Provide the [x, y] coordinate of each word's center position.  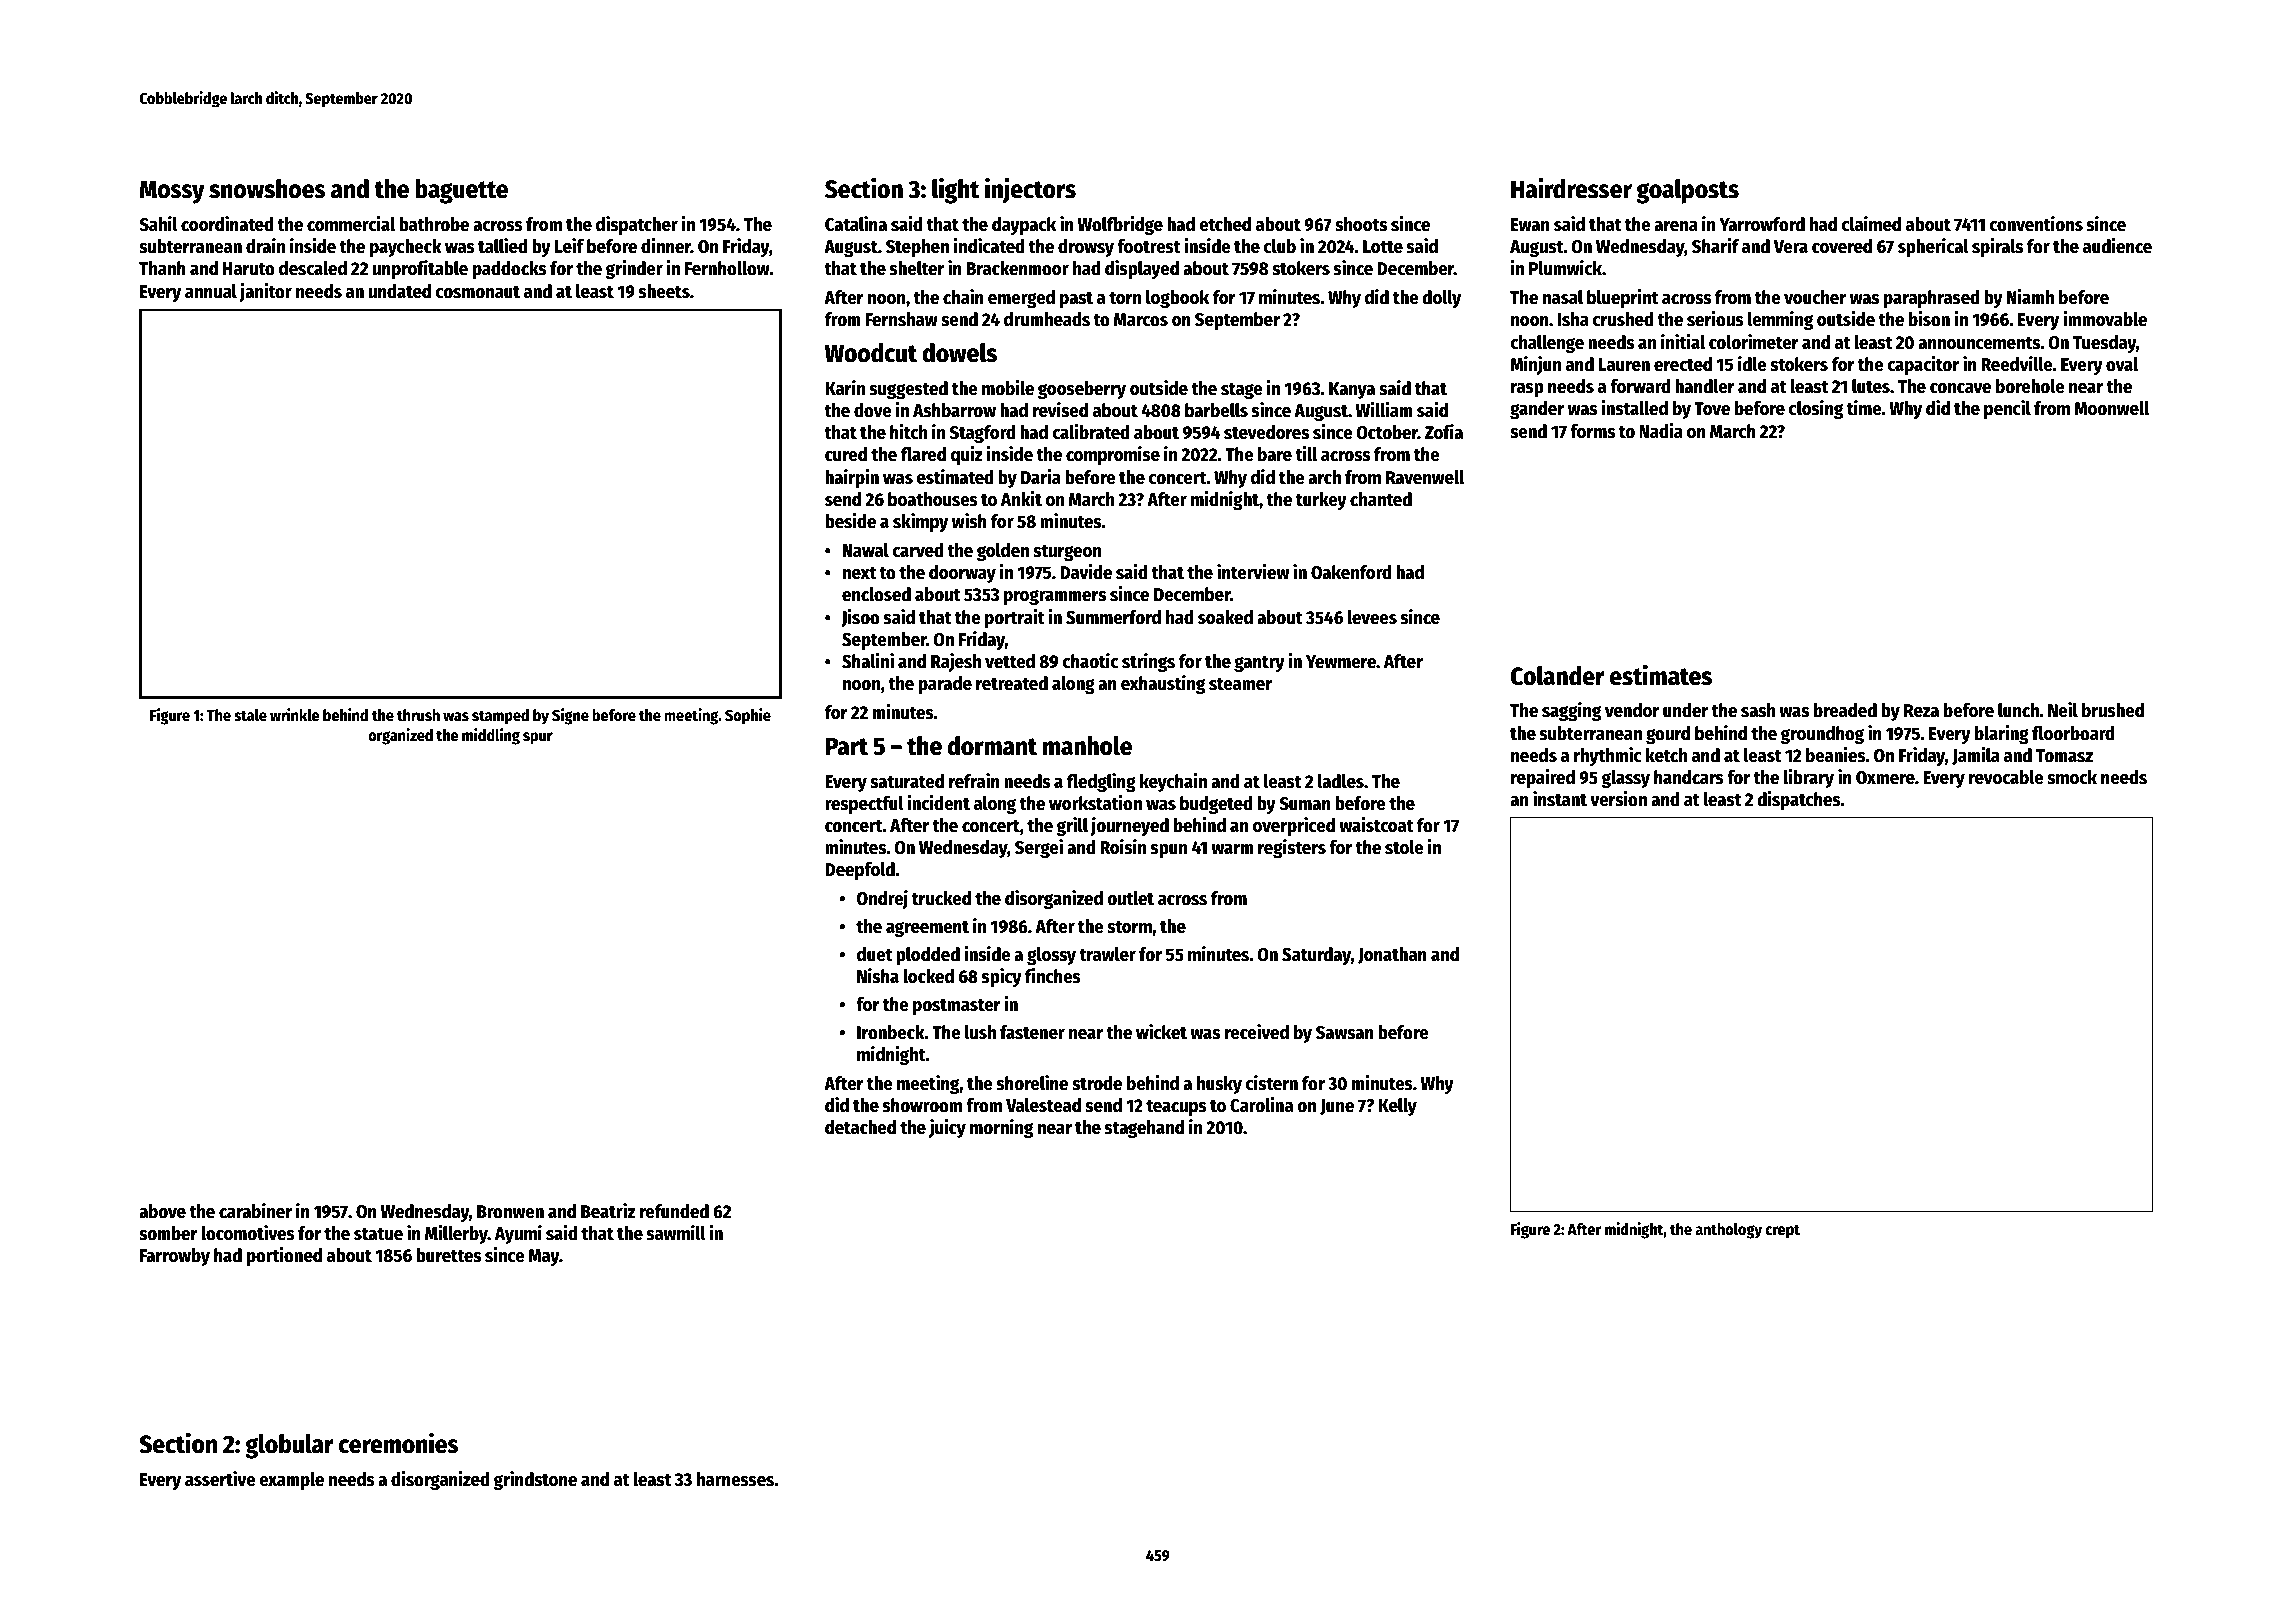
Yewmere [1341, 662]
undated [399, 291]
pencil [2007, 409]
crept [1782, 1231]
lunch [2018, 710]
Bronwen [510, 1212]
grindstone [535, 1480]
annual [211, 291]
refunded [674, 1211]
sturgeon [1067, 553]
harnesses [735, 1479]
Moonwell [2111, 408]
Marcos [1141, 320]
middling [491, 736]
